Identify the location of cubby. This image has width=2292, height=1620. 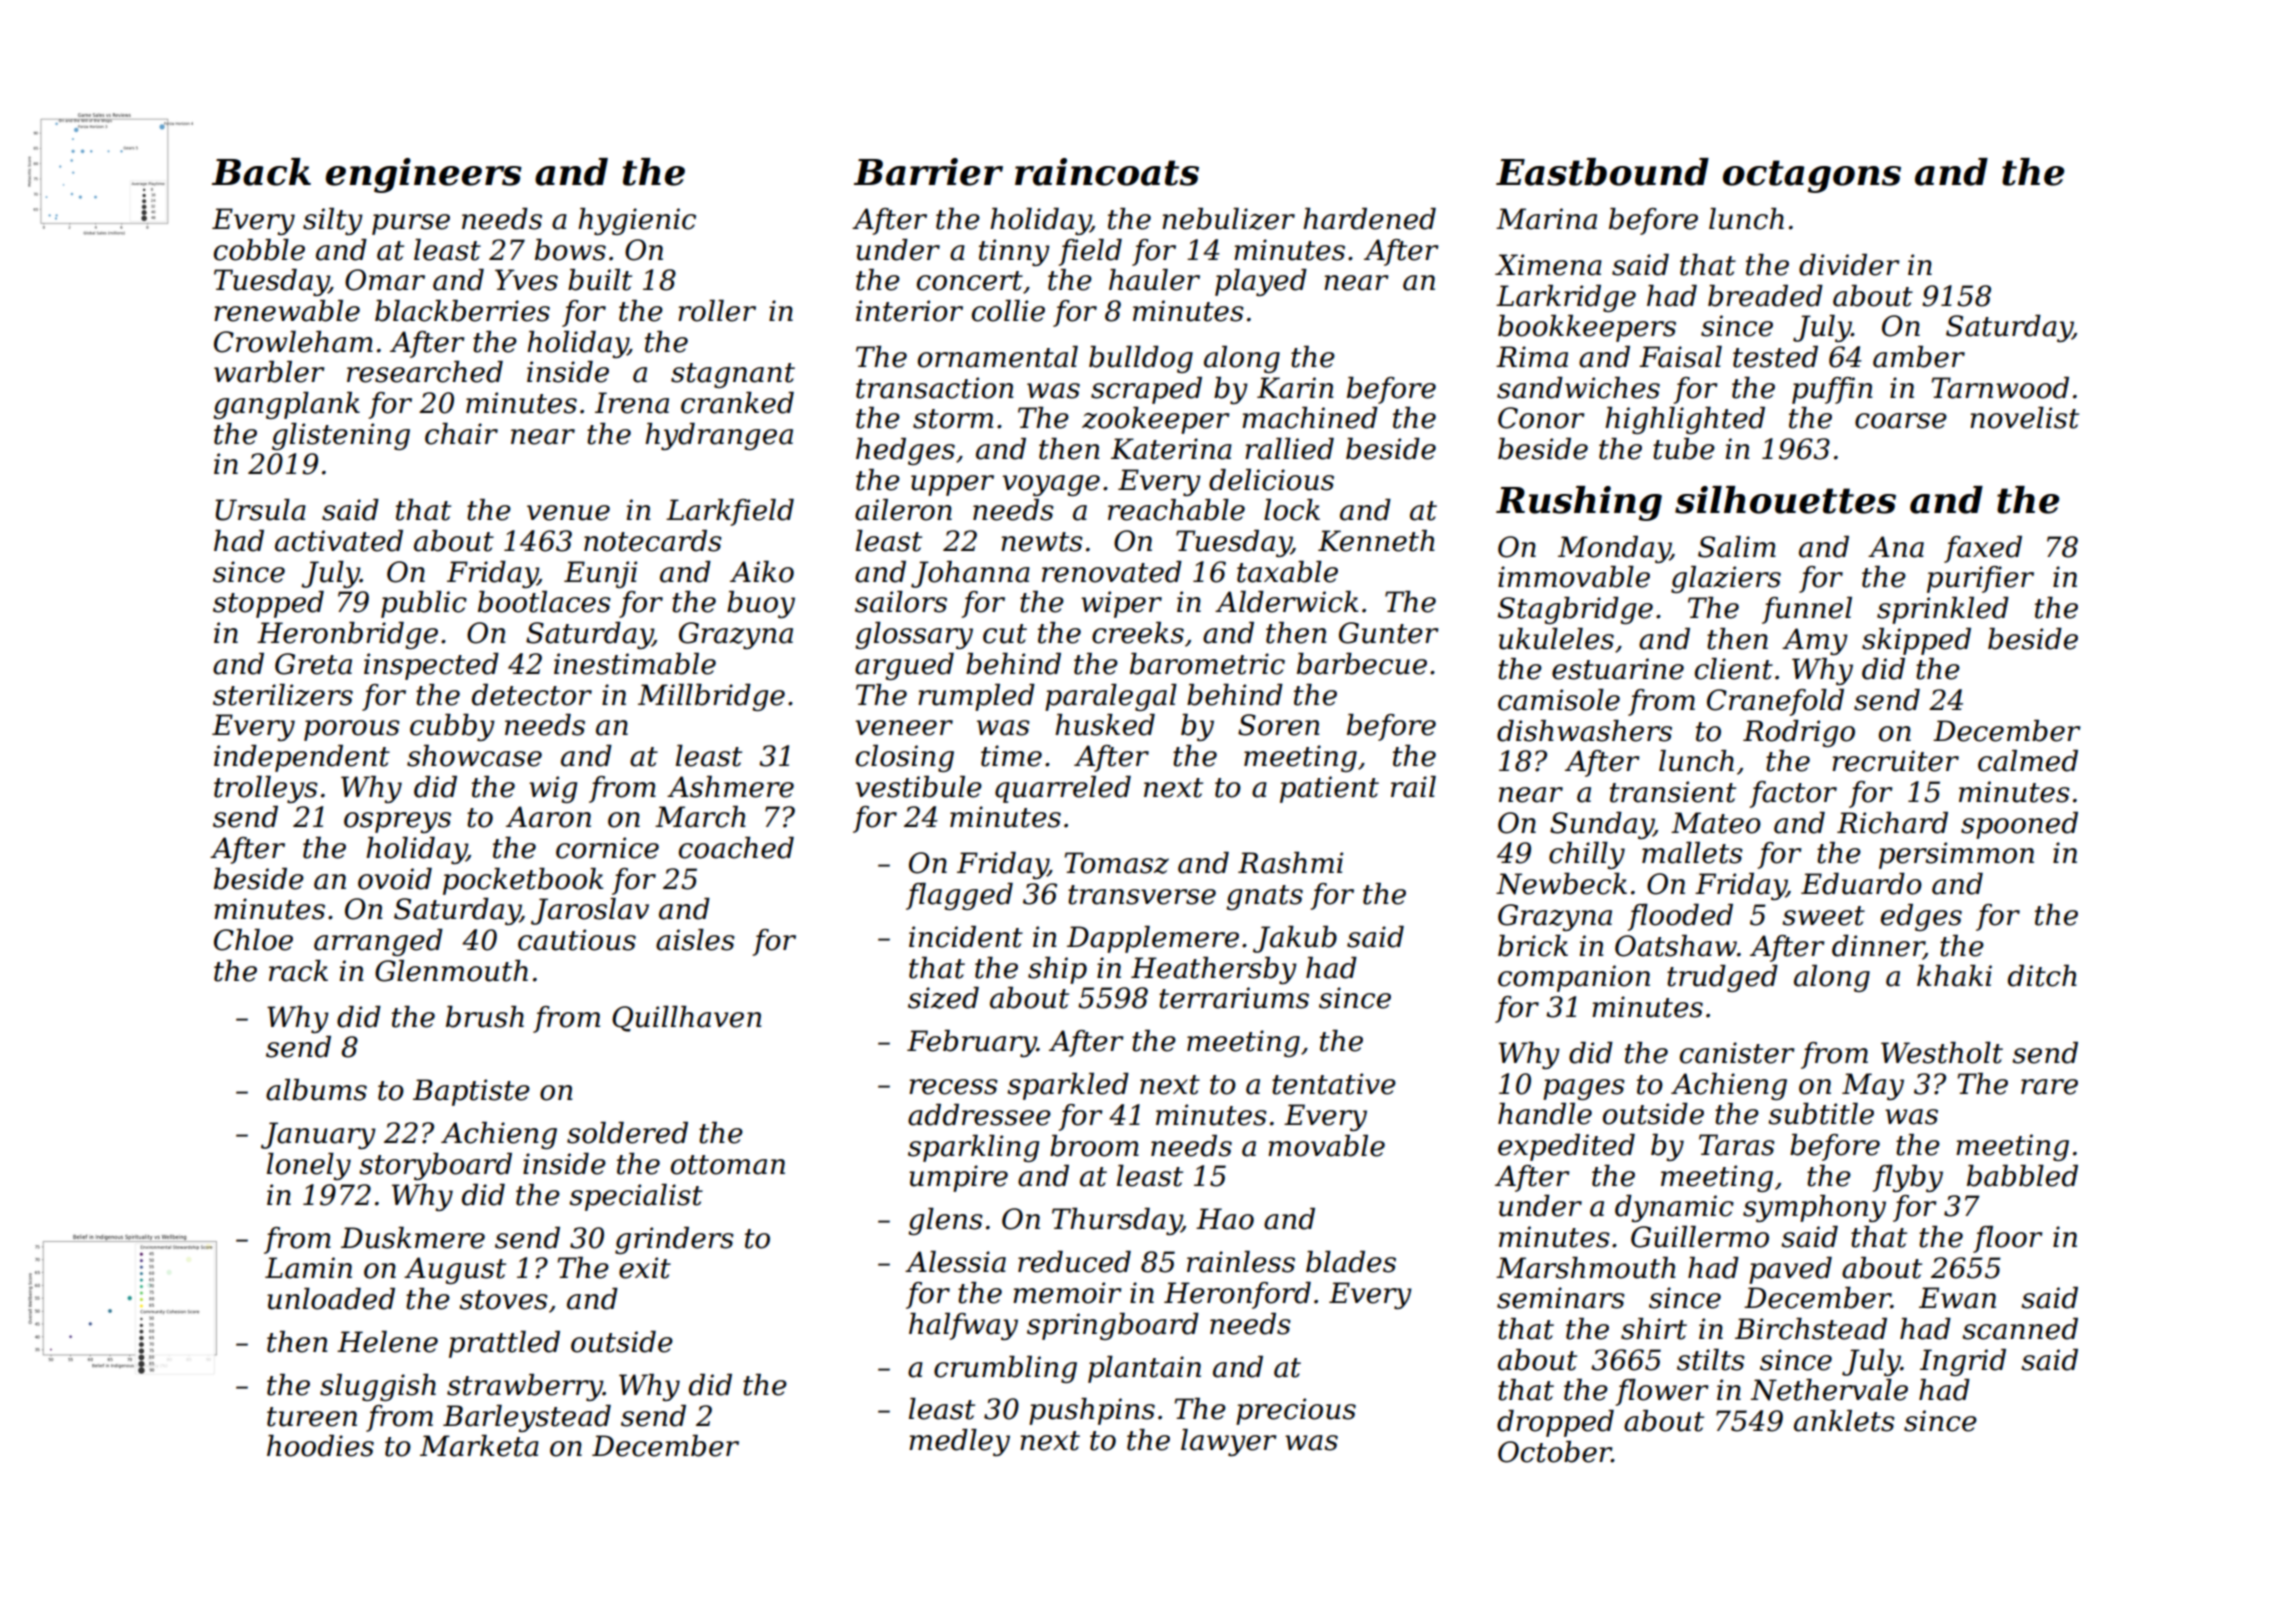
(452, 727).
